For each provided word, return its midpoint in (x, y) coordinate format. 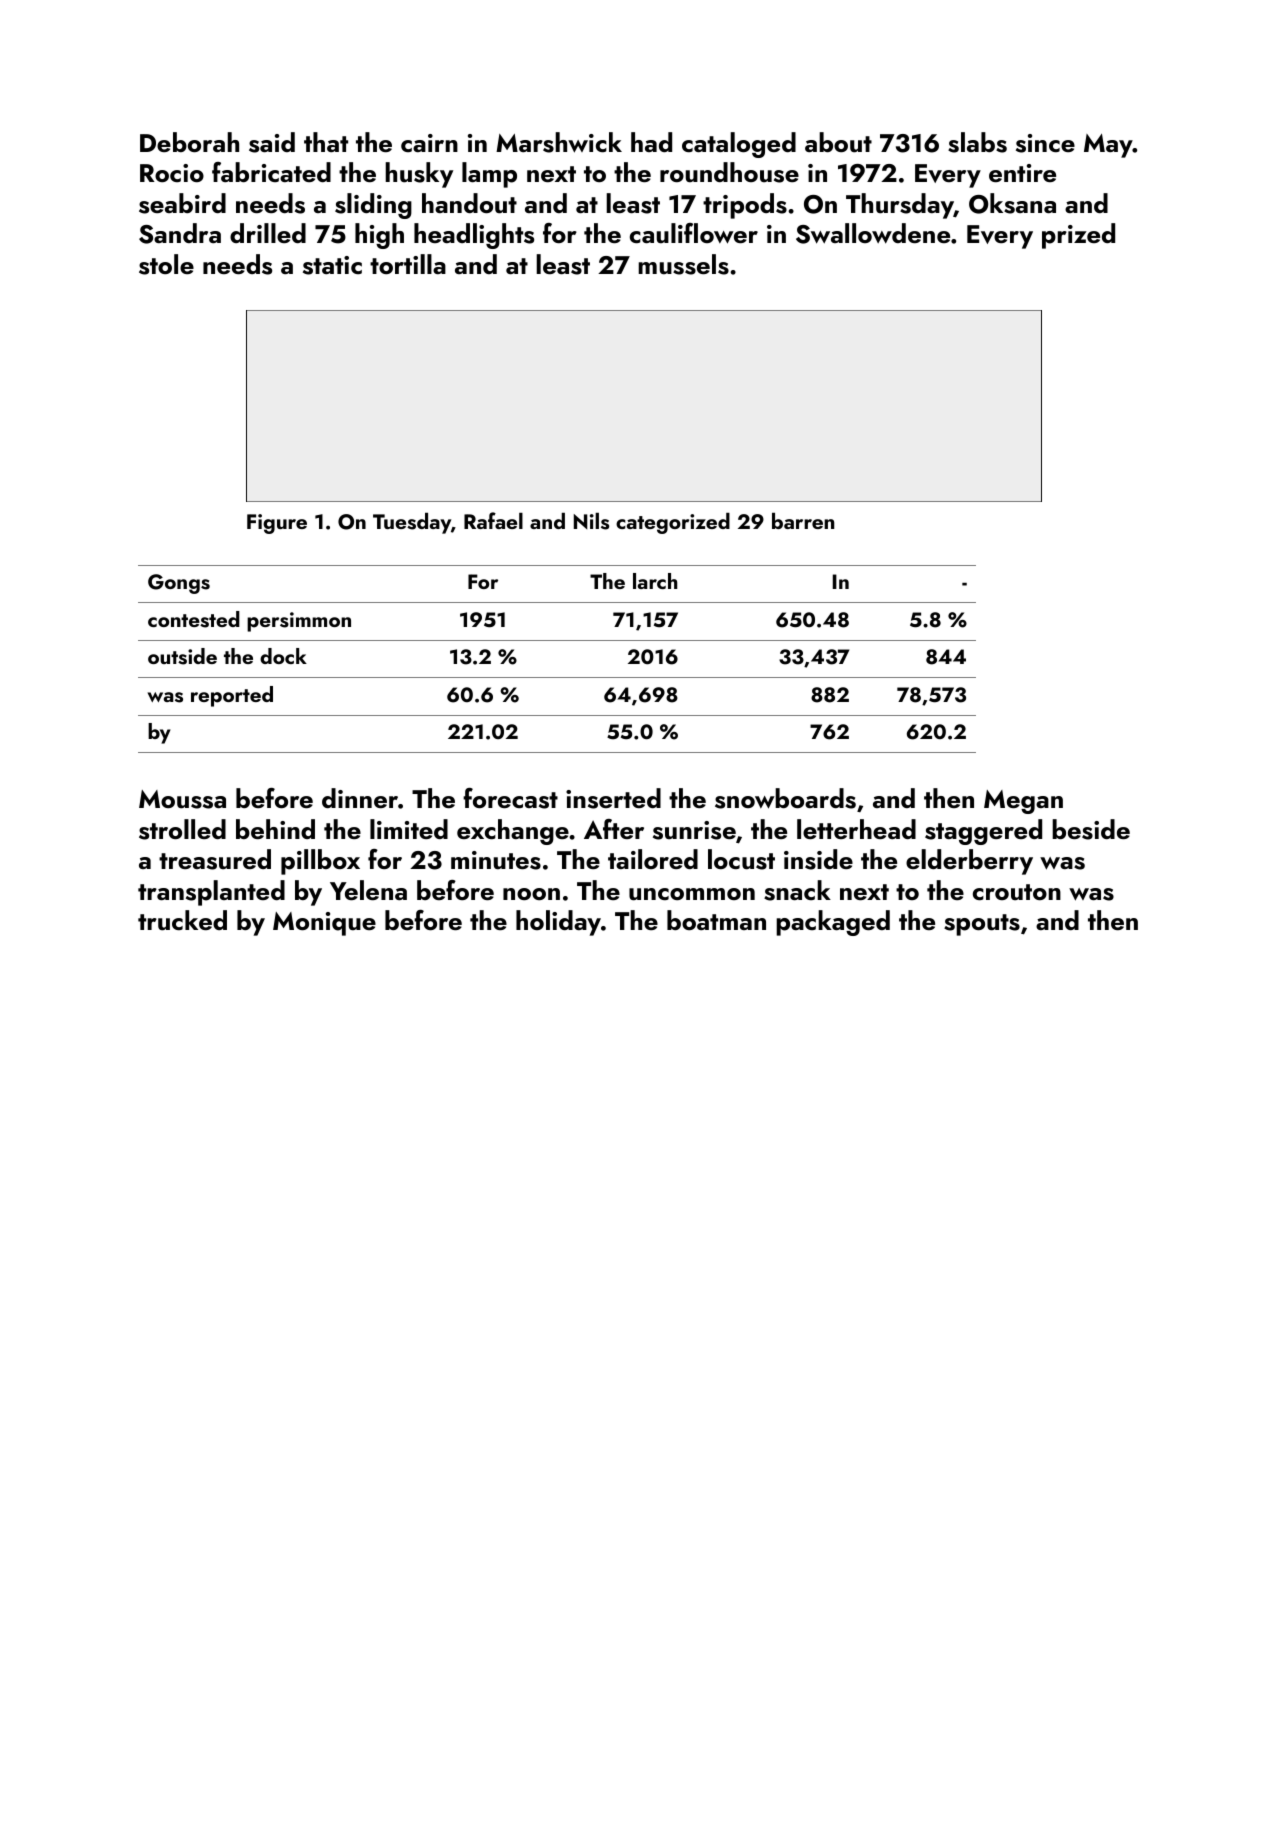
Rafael (493, 520)
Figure (277, 524)
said (272, 142)
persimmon (299, 622)
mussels (683, 264)
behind (275, 829)
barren (803, 521)
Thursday (900, 206)
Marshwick (559, 142)
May (1108, 146)
